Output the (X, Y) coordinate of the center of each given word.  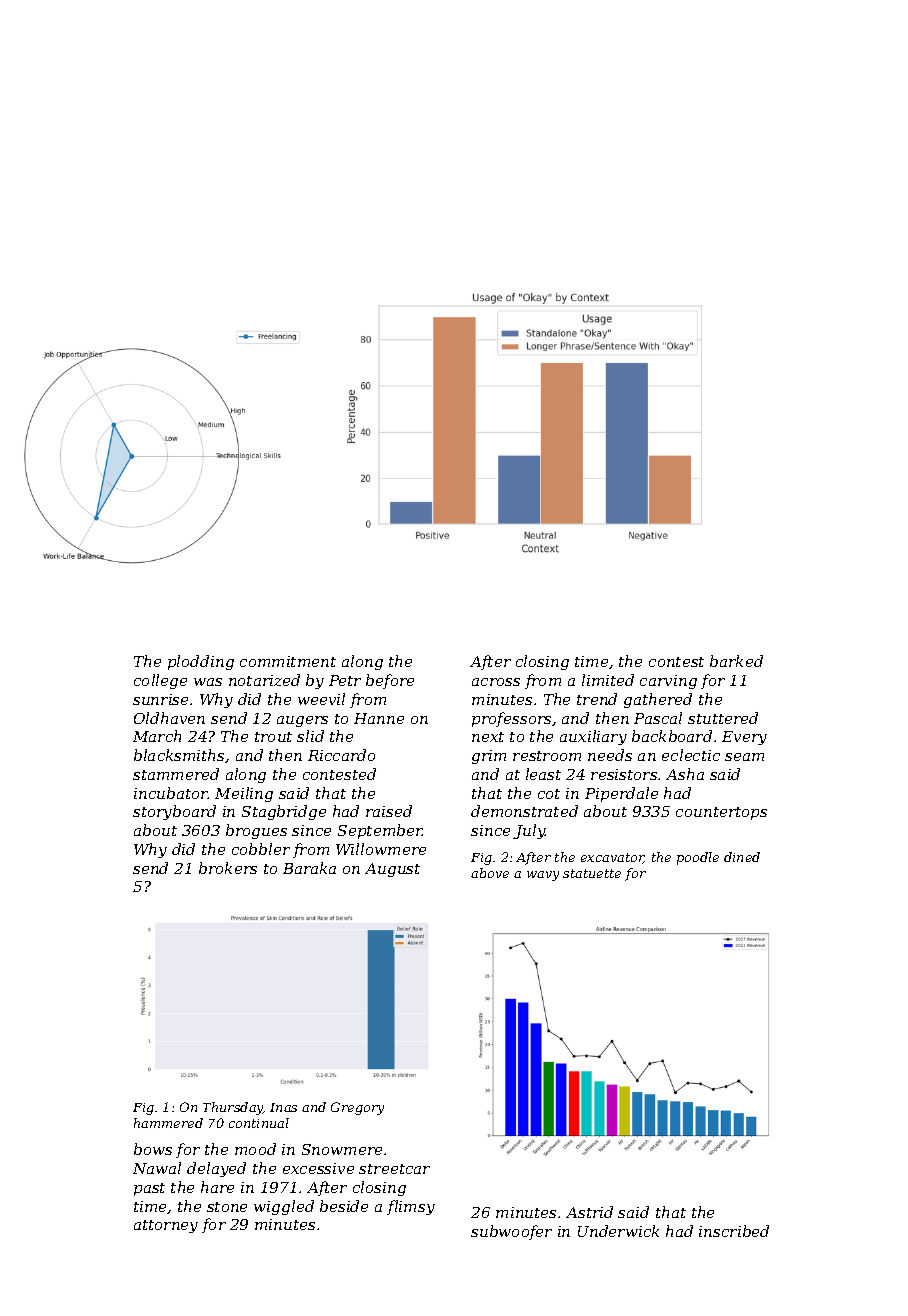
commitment (288, 661)
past (149, 1189)
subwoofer (511, 1232)
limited (608, 680)
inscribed (734, 1231)
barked (736, 661)
